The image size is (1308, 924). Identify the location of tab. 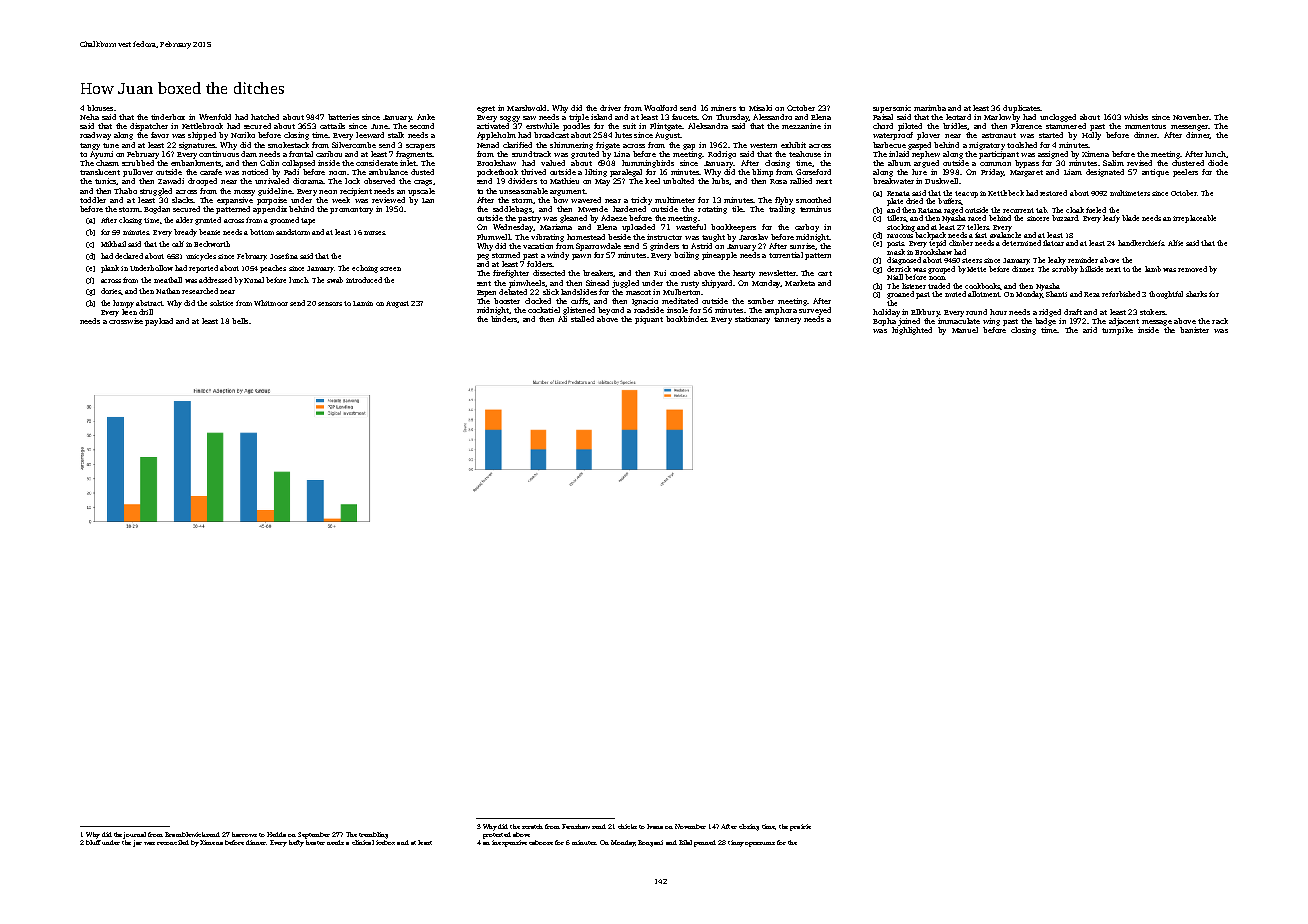
(1041, 210).
